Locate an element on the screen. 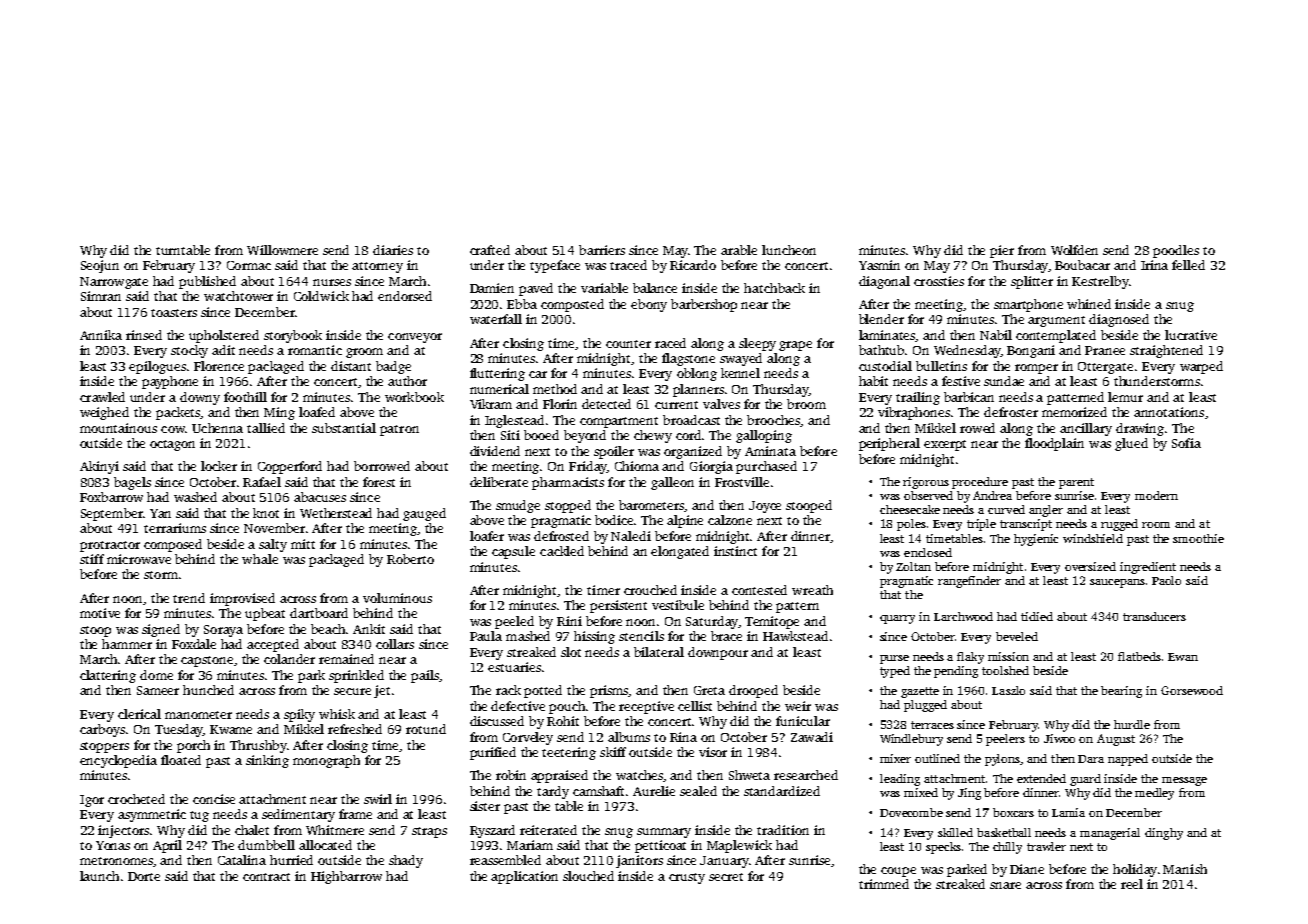 The height and width of the screenshot is (924, 1308). Wolfden is located at coordinates (1074, 250).
